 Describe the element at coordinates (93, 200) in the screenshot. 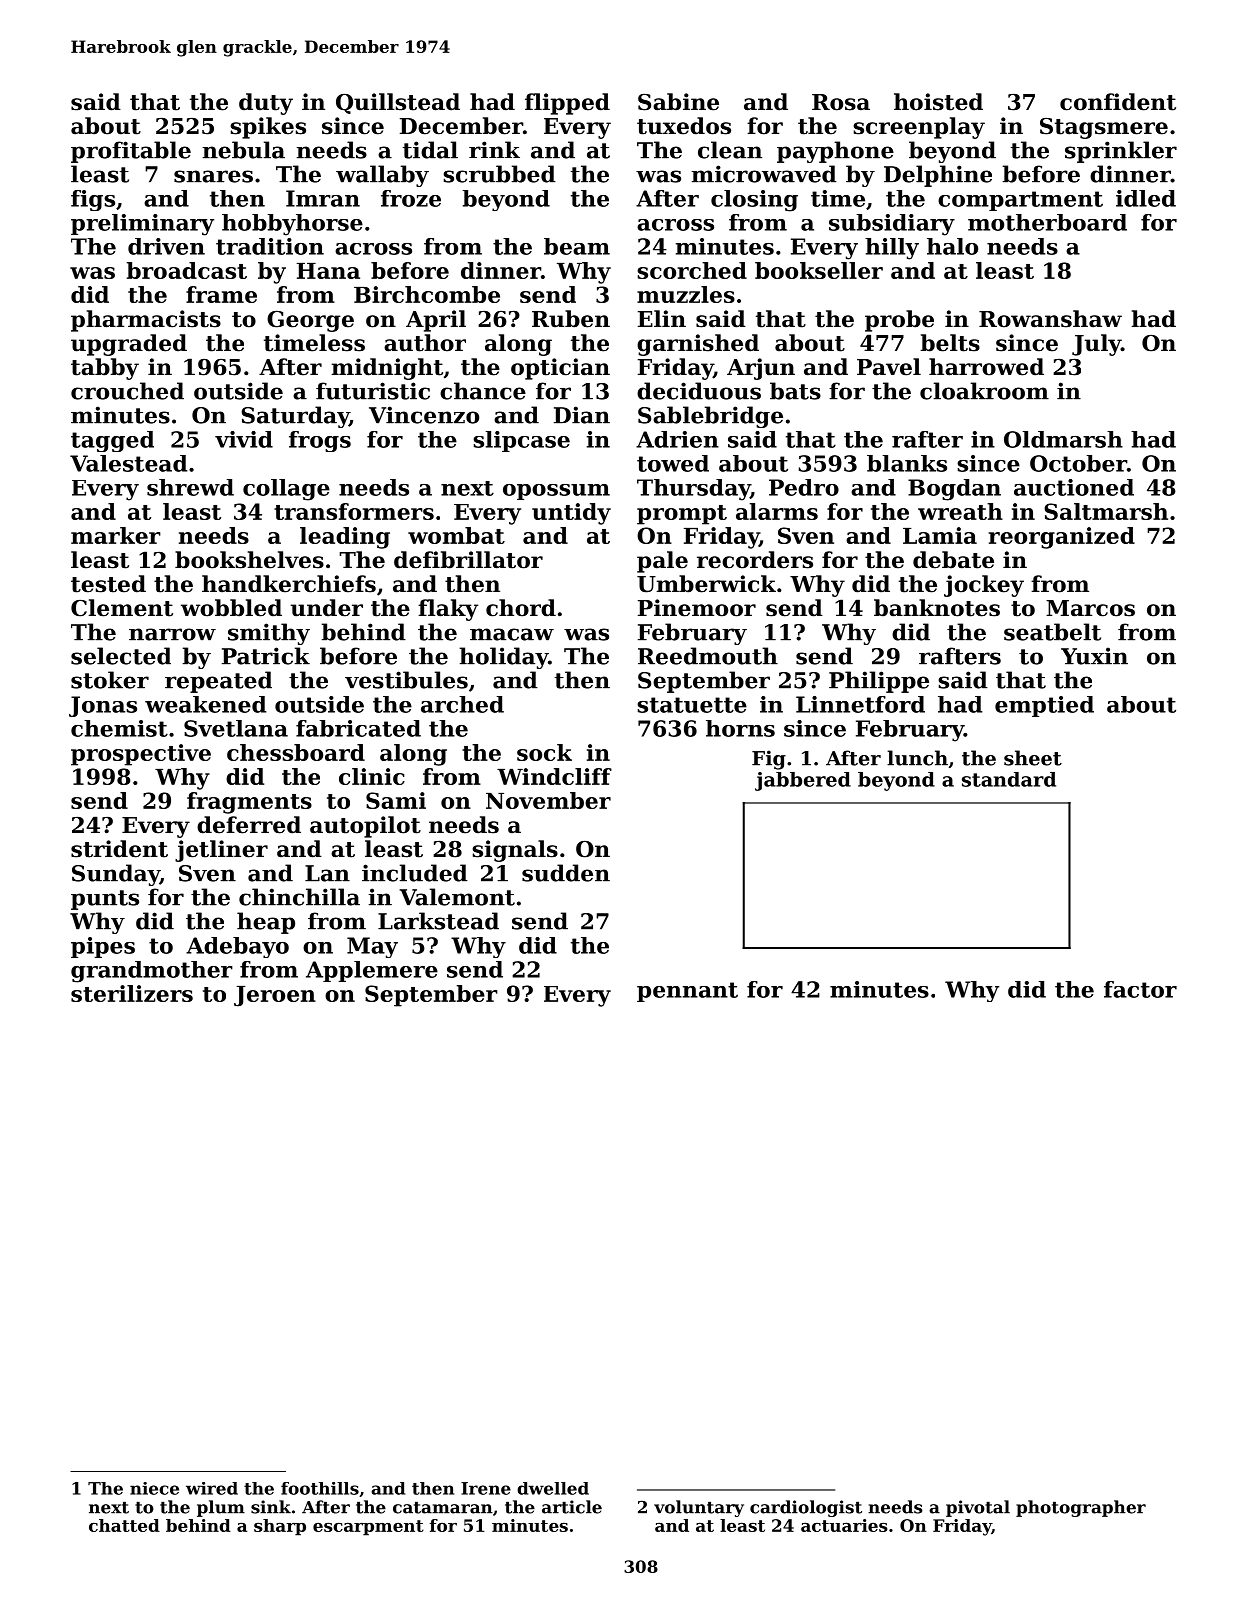

I see `figs` at that location.
